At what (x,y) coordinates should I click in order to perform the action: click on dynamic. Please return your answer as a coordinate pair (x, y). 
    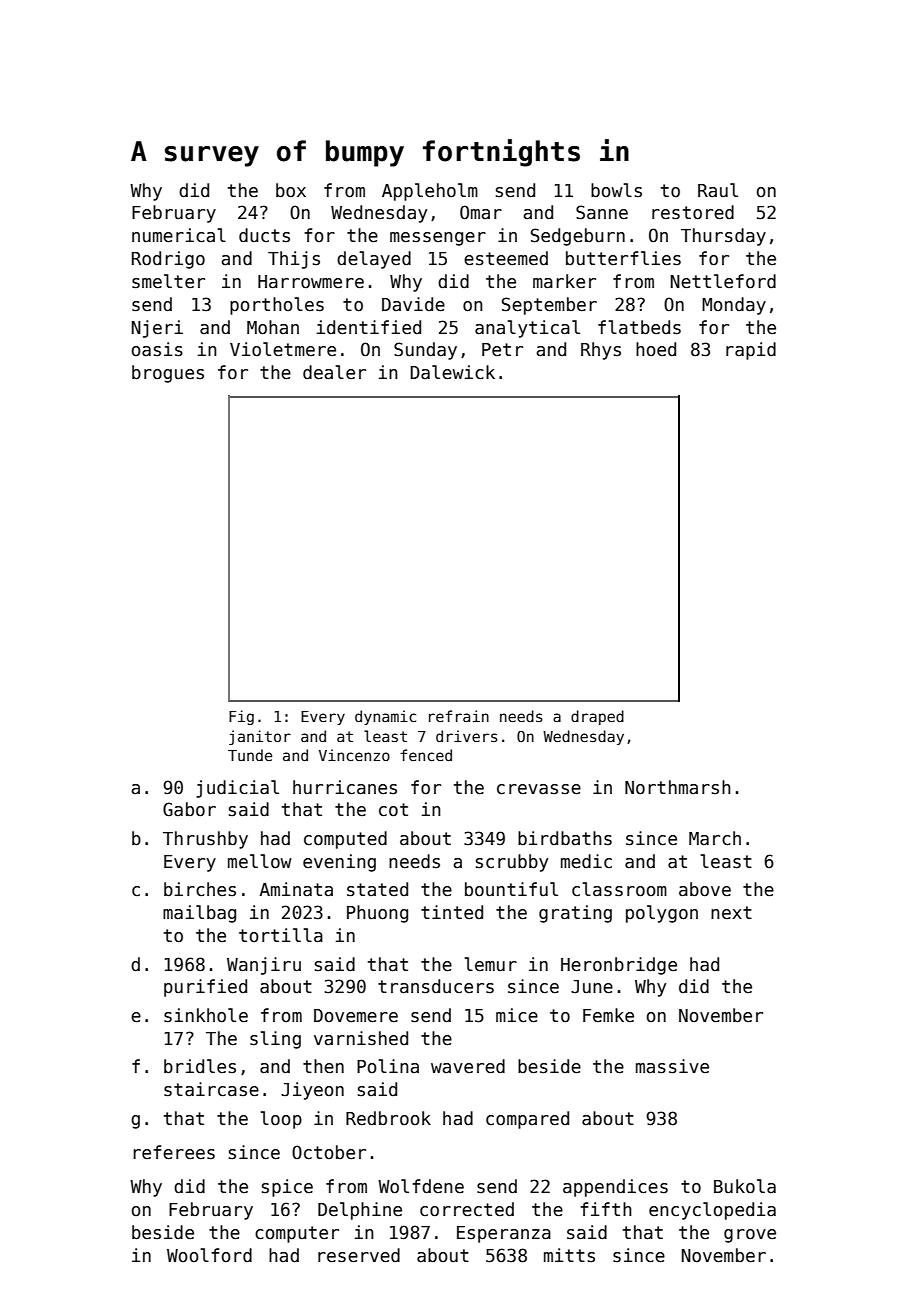
    Looking at the image, I should click on (385, 717).
